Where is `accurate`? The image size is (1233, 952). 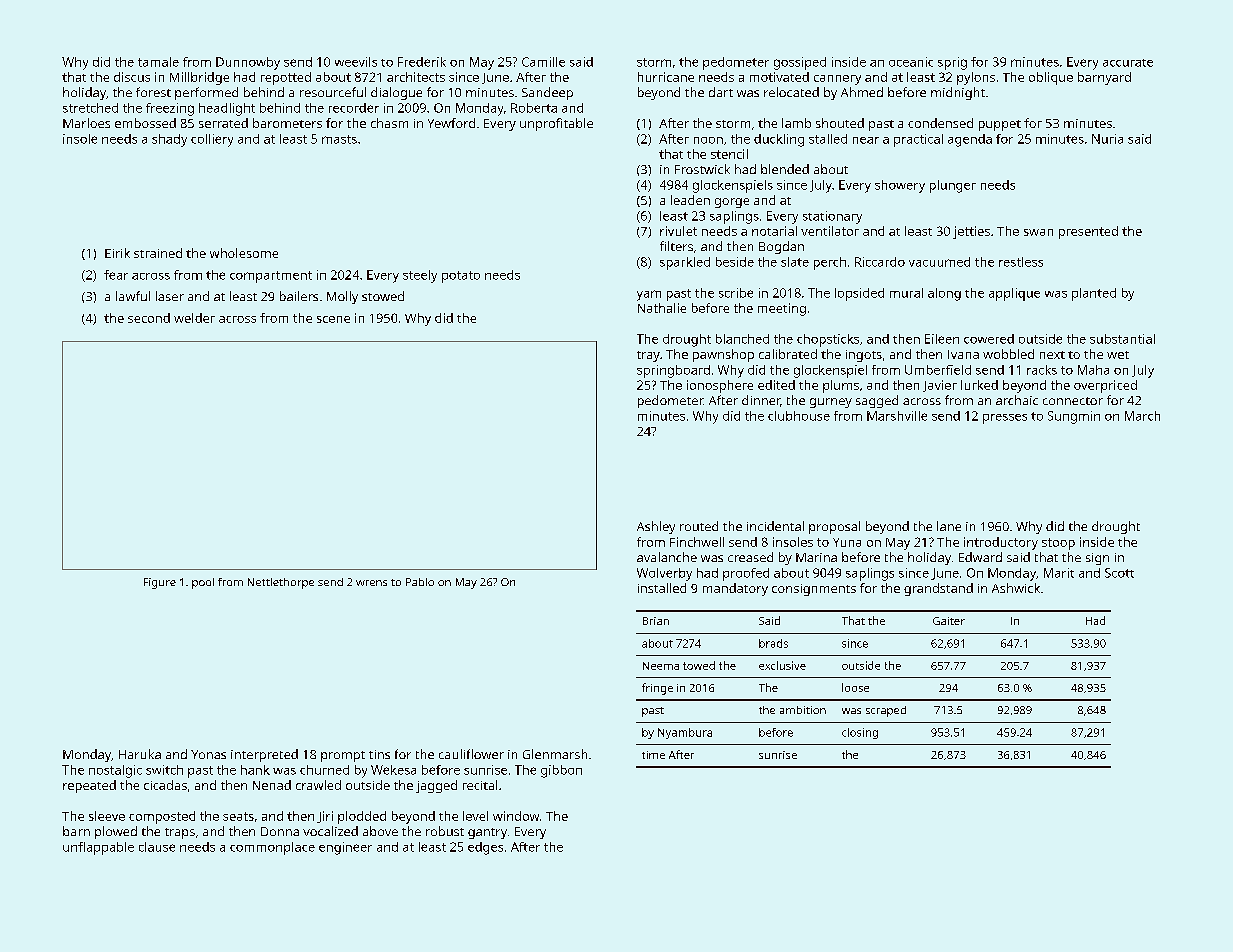 accurate is located at coordinates (1128, 63).
